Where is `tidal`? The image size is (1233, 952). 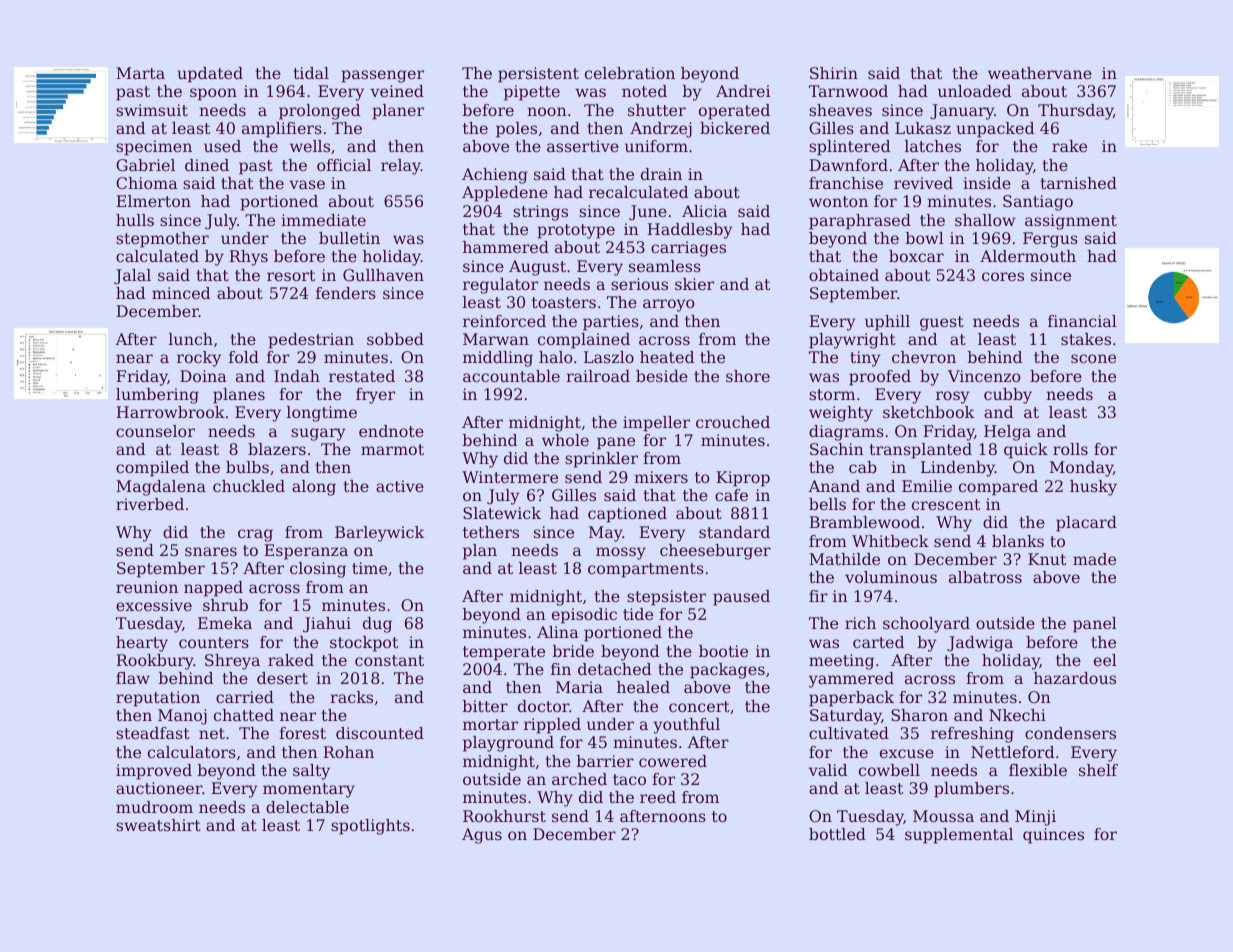
tidal is located at coordinates (311, 73).
